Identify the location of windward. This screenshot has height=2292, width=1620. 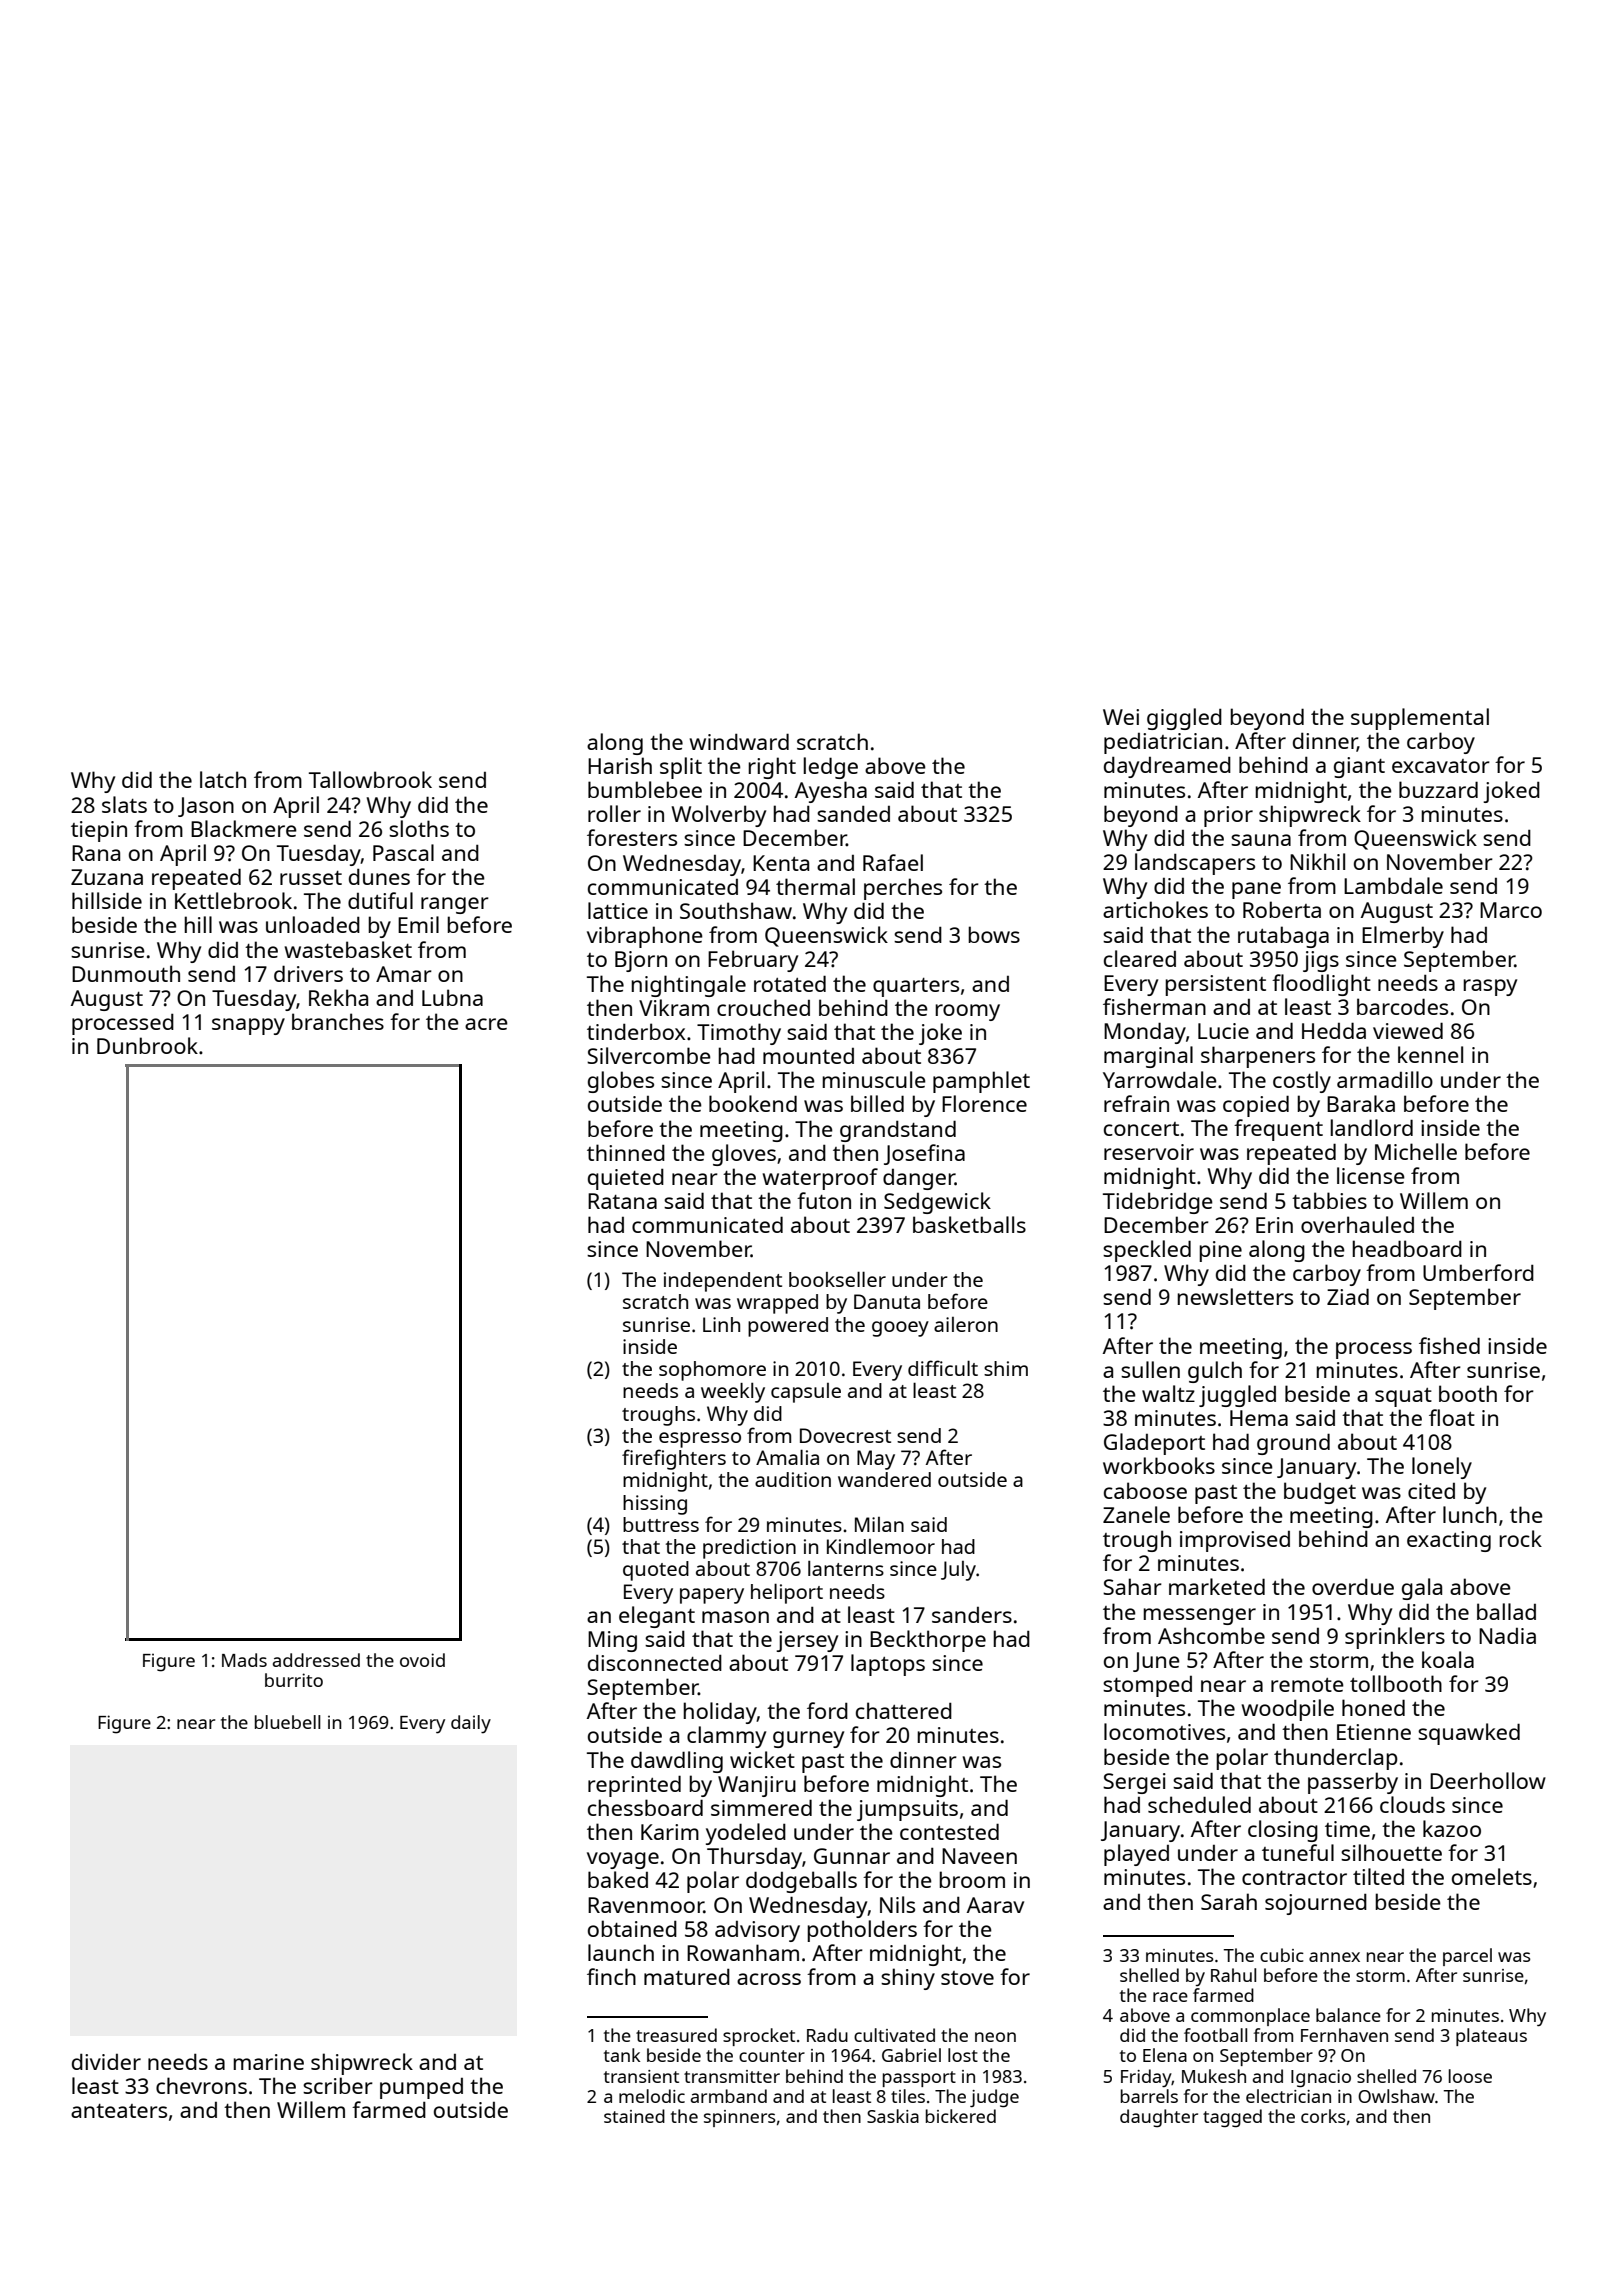
(739, 741).
